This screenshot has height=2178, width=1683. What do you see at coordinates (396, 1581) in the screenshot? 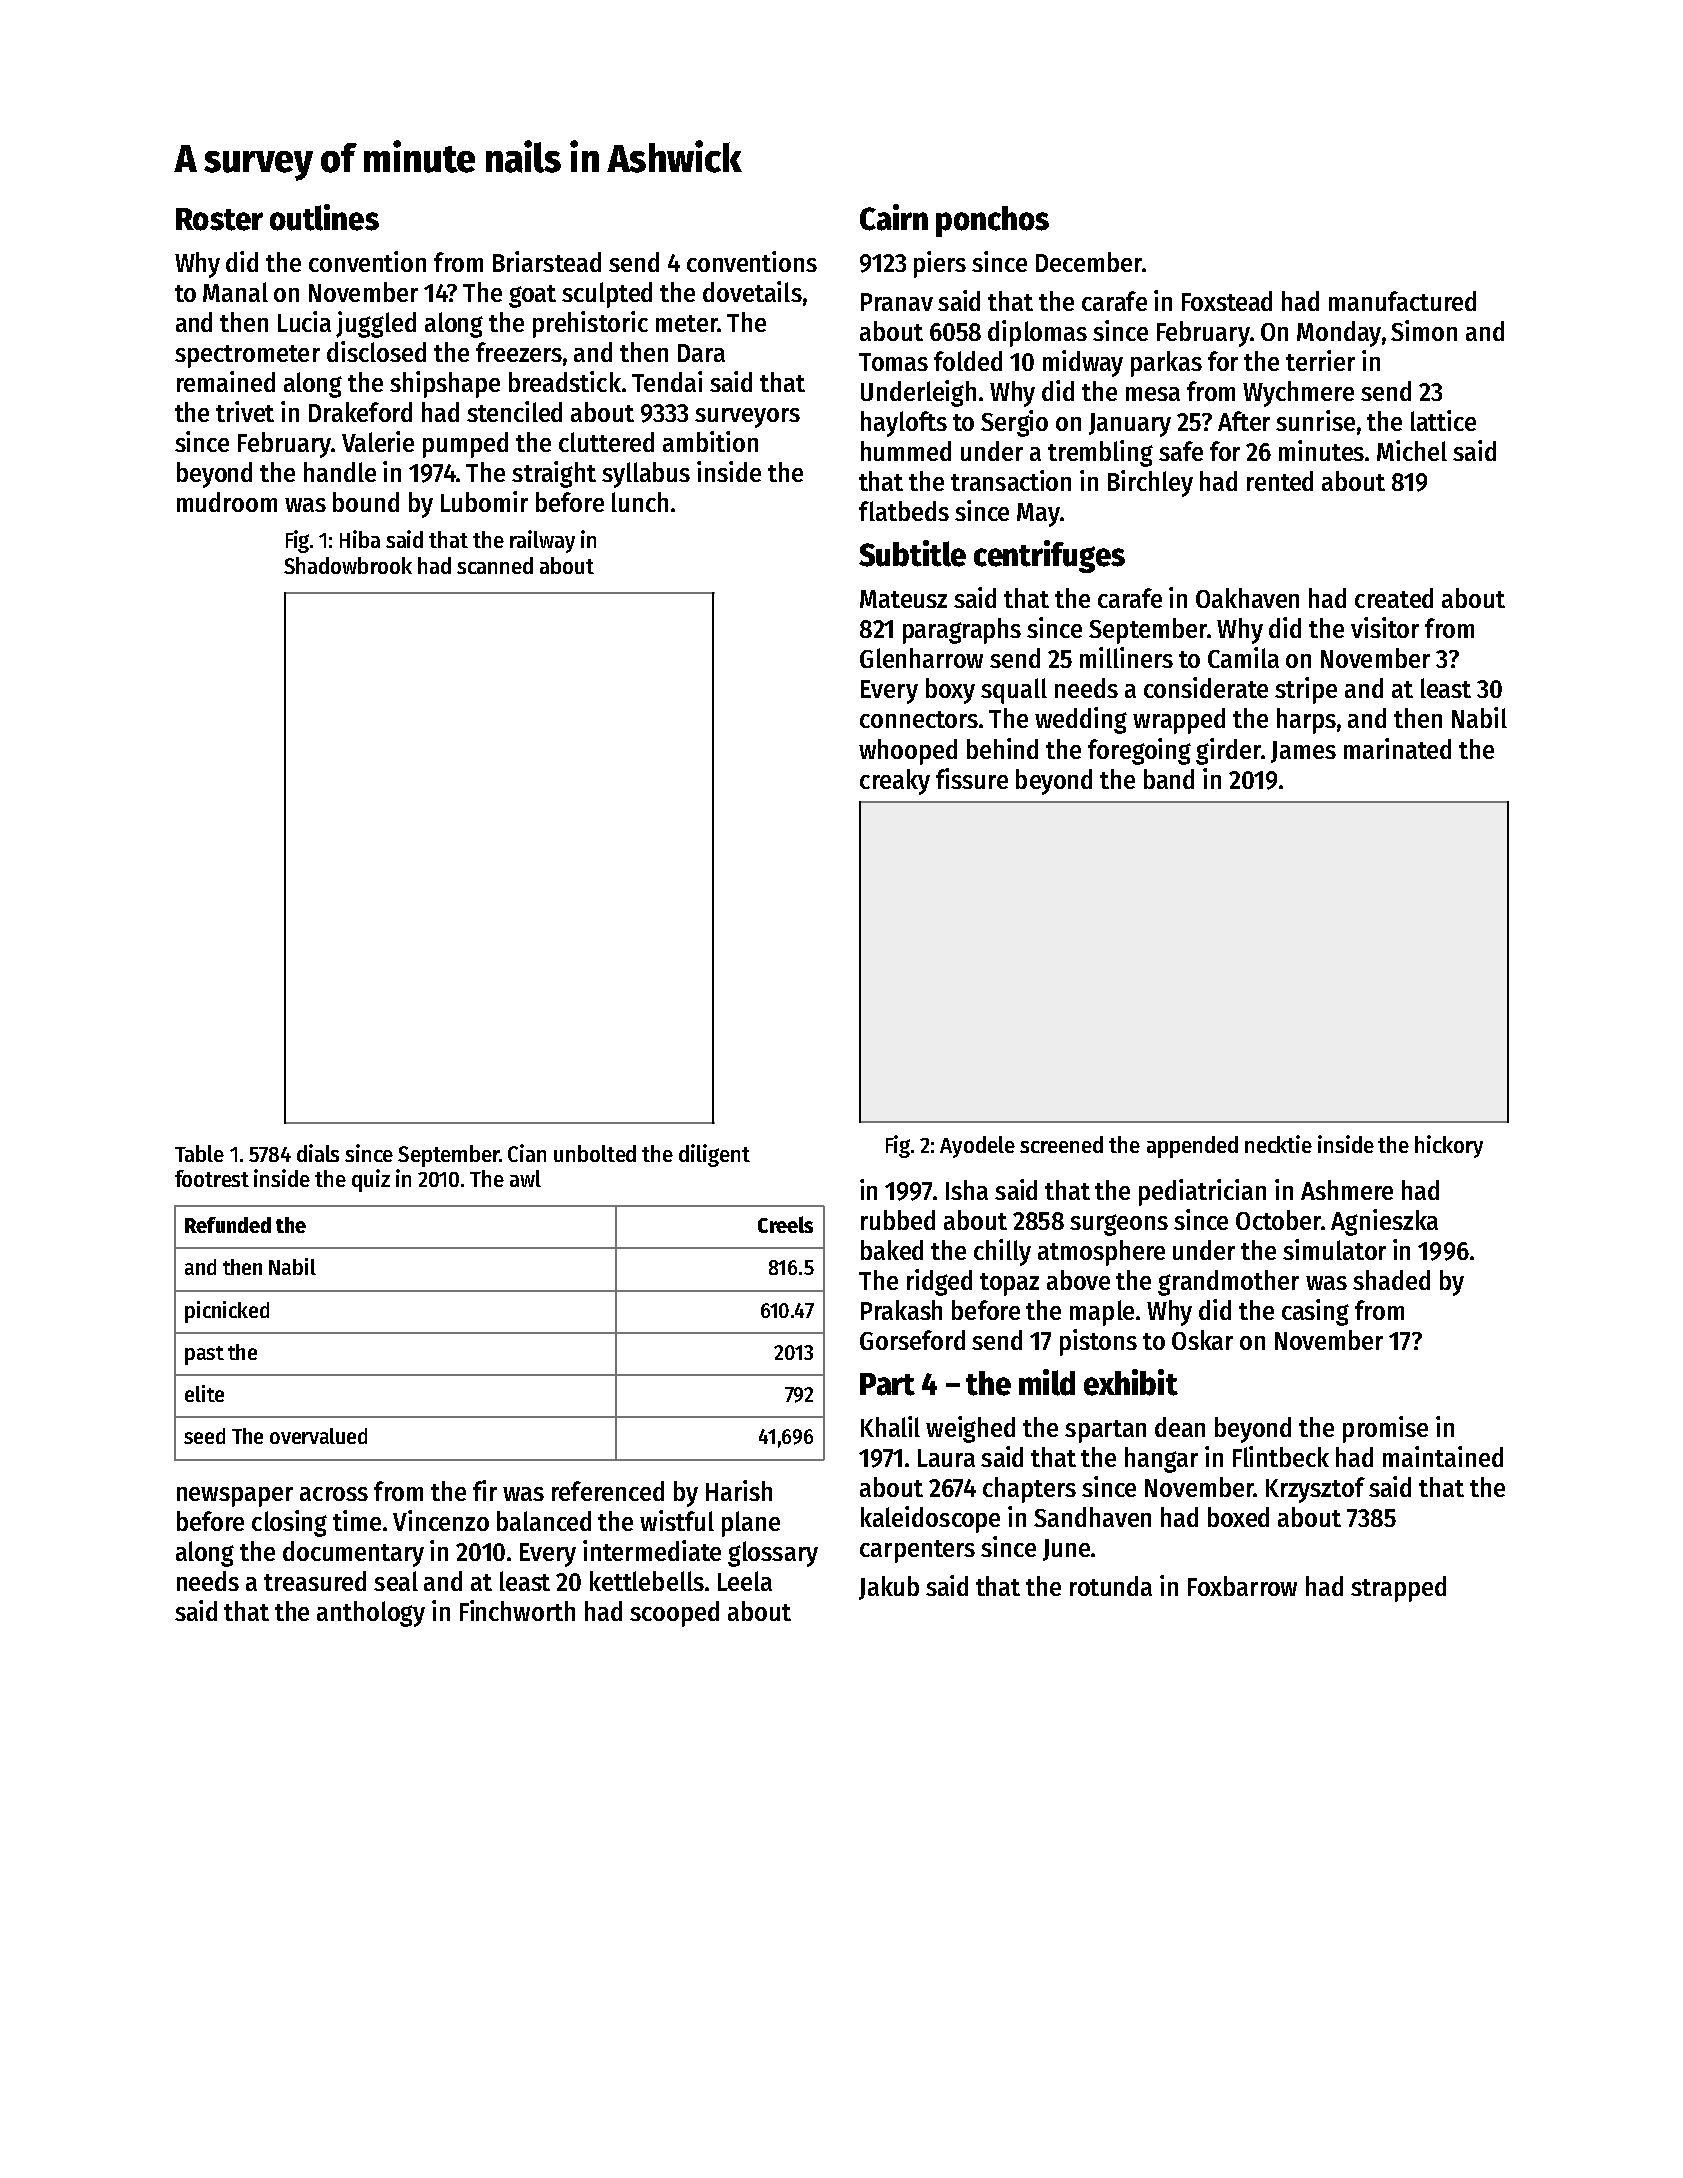
I see `seal` at bounding box center [396, 1581].
